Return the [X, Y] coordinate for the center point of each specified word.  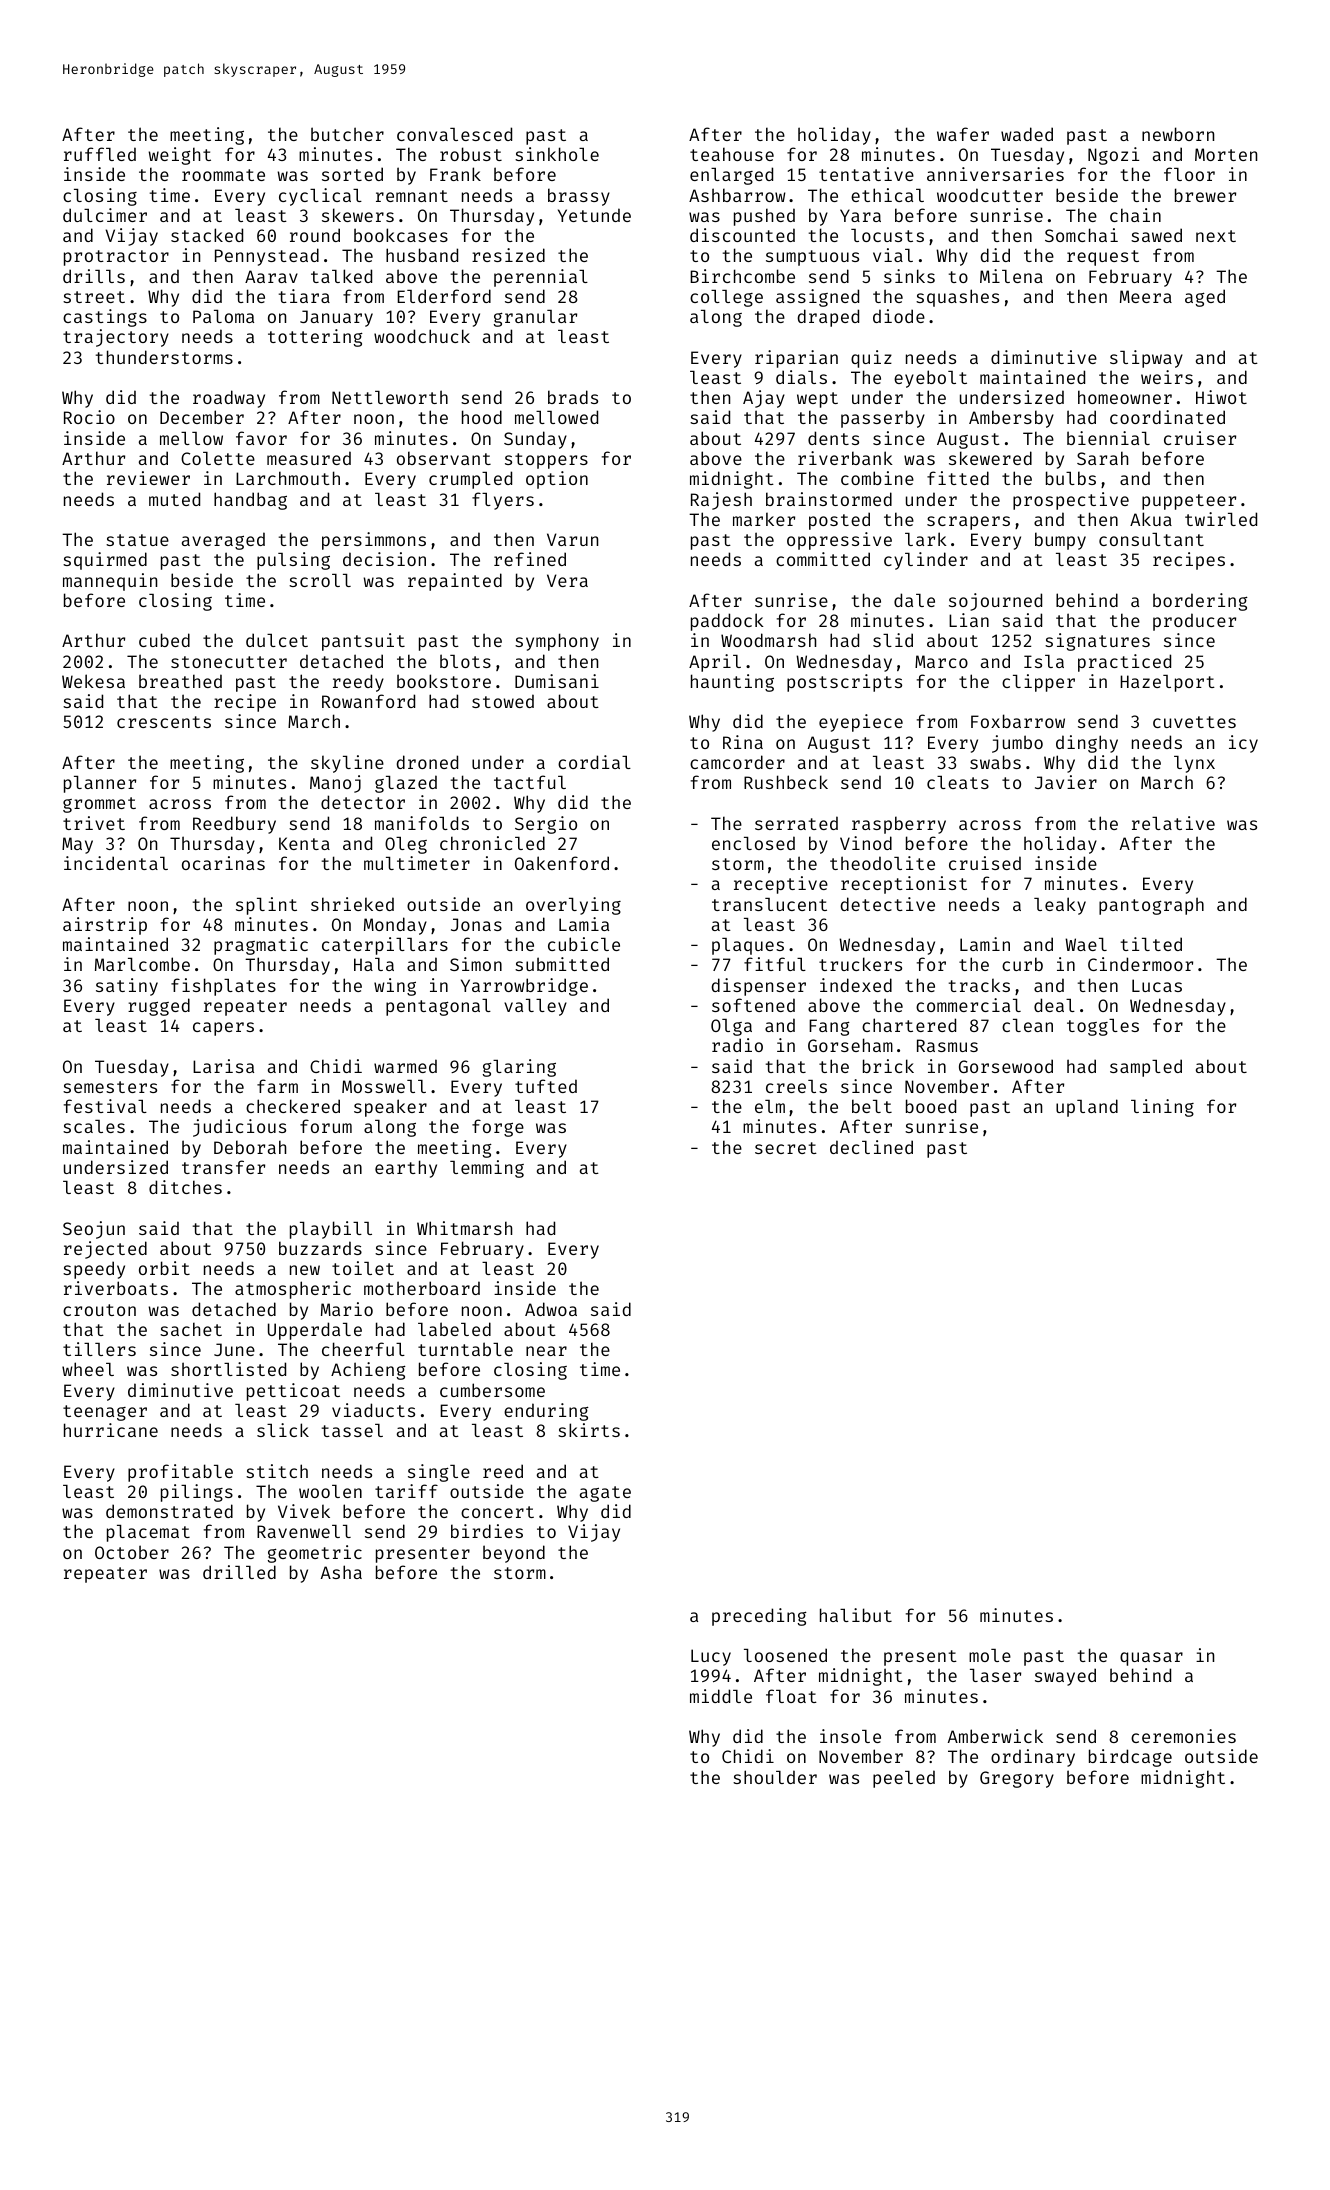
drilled [239, 1572]
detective [887, 904]
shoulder [775, 1777]
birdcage [1130, 1758]
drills [94, 276]
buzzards [320, 1248]
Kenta [304, 843]
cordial [594, 762]
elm [770, 1106]
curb [1022, 964]
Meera [1146, 296]
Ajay [764, 399]
